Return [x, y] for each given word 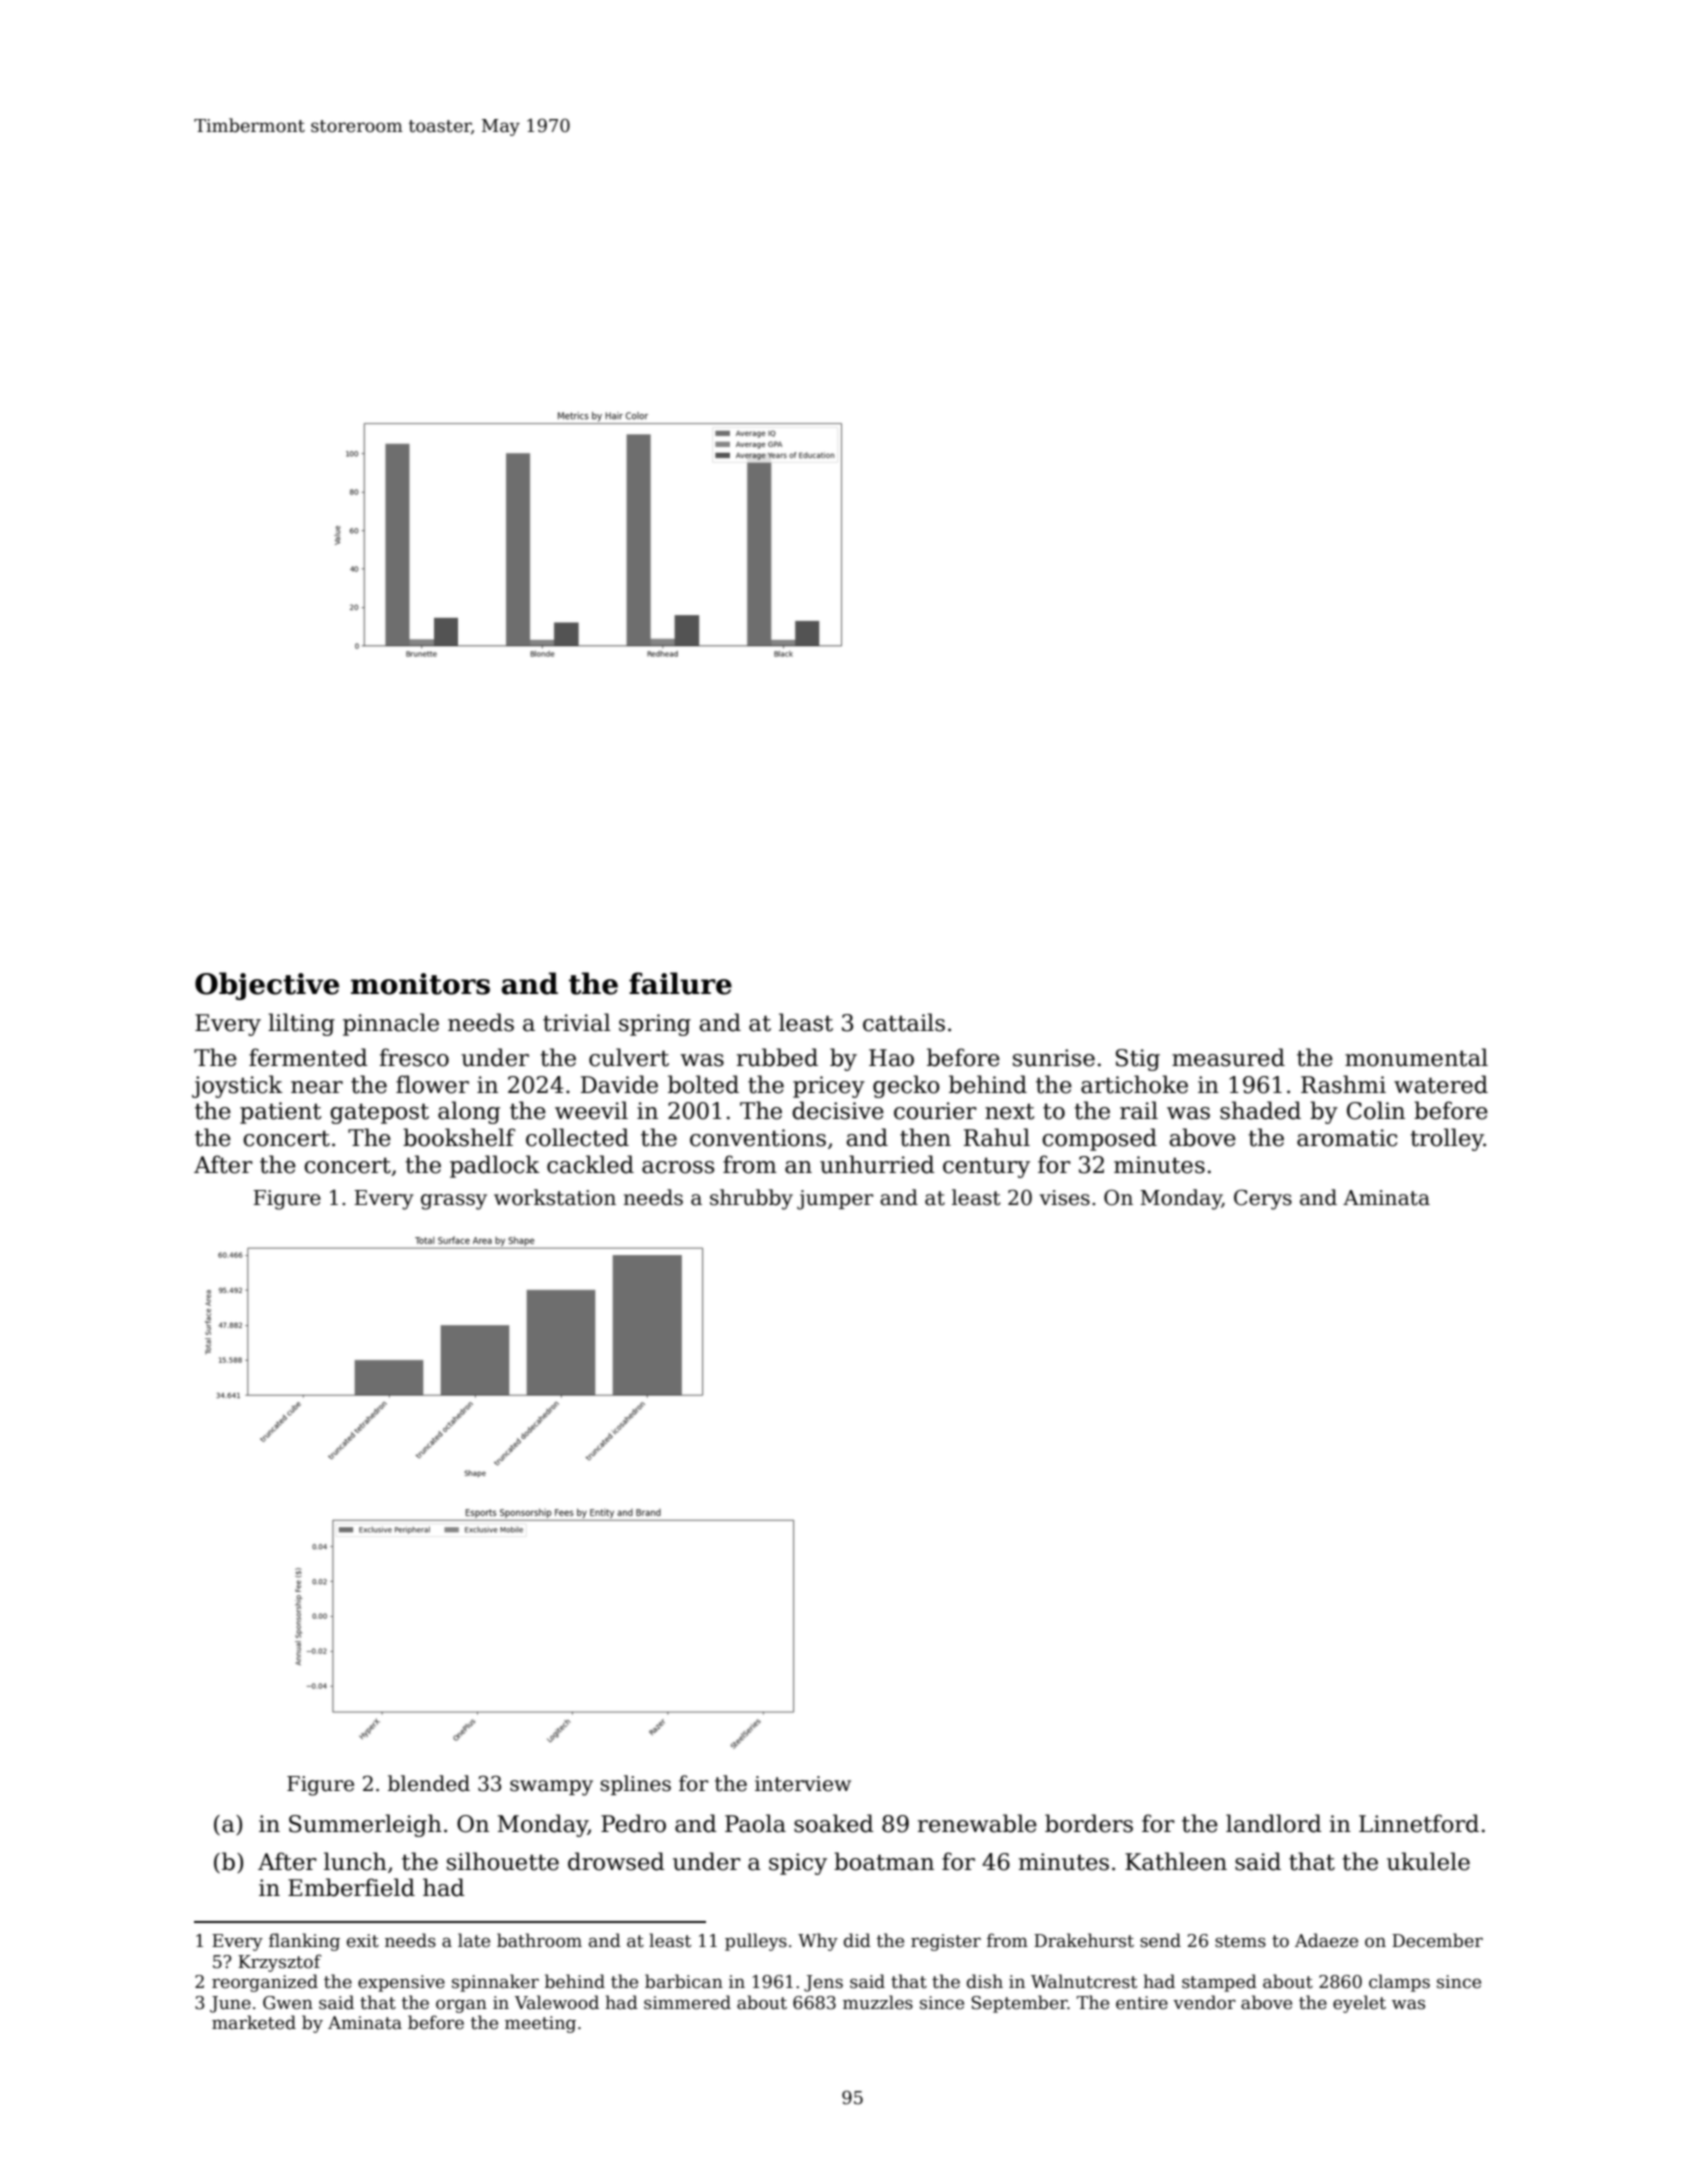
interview [803, 1784]
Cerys [1263, 1199]
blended [429, 1783]
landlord [1274, 1823]
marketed [254, 2022]
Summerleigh [365, 1825]
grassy [454, 1202]
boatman [884, 1861]
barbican [684, 1981]
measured [1228, 1057]
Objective [267, 986]
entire [1142, 2003]
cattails [904, 1022]
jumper [835, 1200]
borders [1089, 1823]
